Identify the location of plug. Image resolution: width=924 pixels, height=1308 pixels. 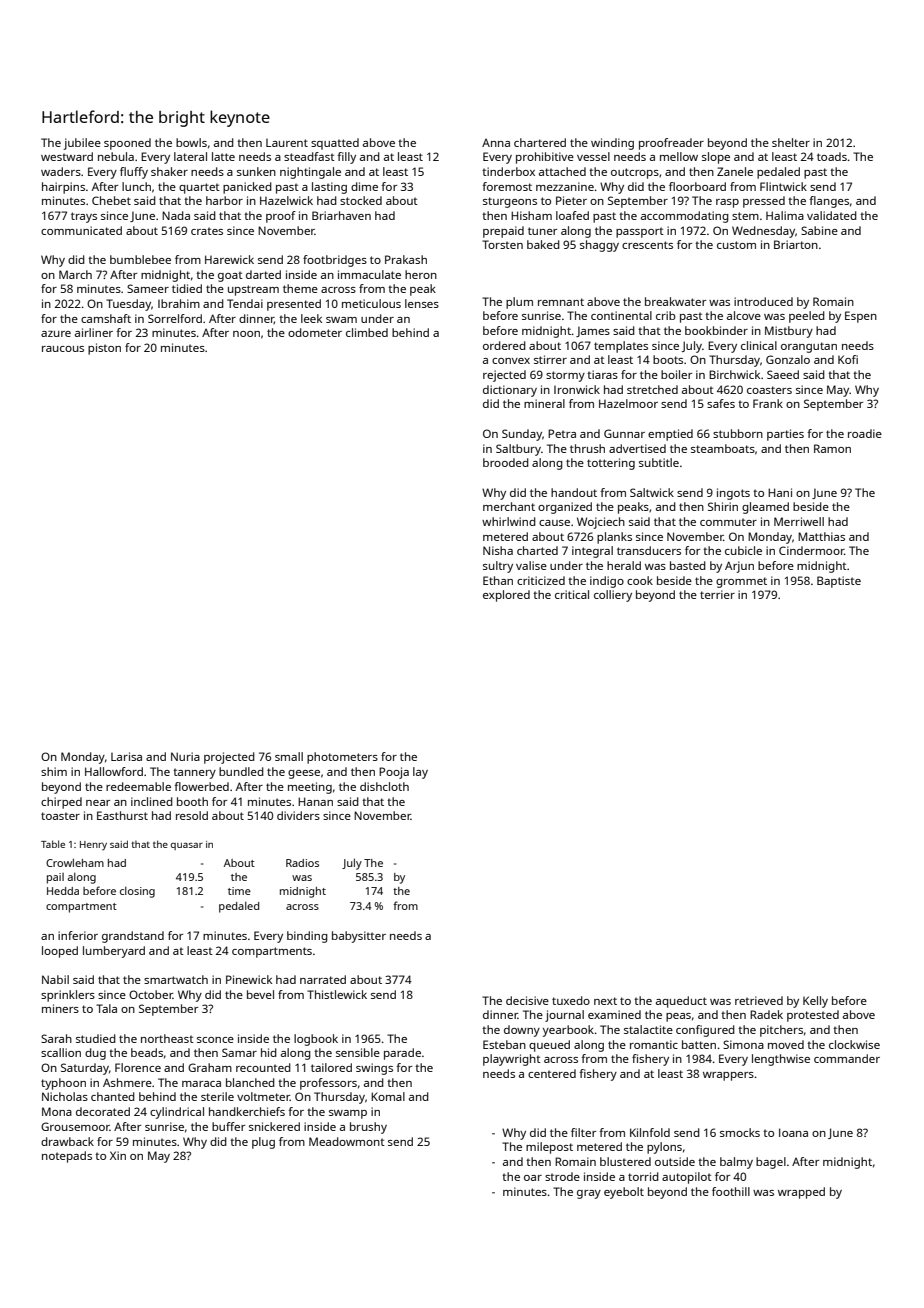
(263, 1143).
